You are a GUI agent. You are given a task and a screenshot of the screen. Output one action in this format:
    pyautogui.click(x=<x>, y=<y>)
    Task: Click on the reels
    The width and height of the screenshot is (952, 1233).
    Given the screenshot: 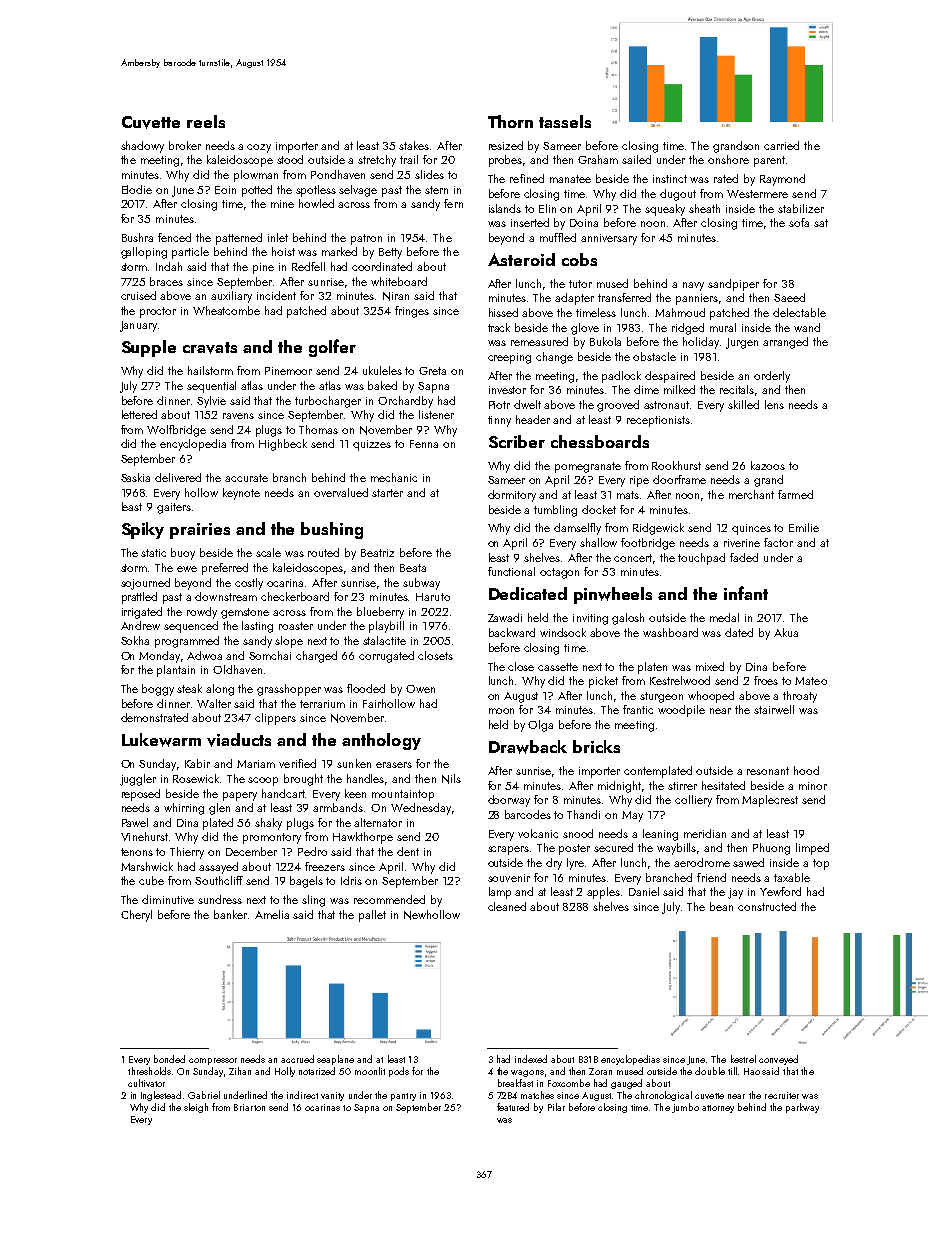 What is the action you would take?
    pyautogui.click(x=206, y=121)
